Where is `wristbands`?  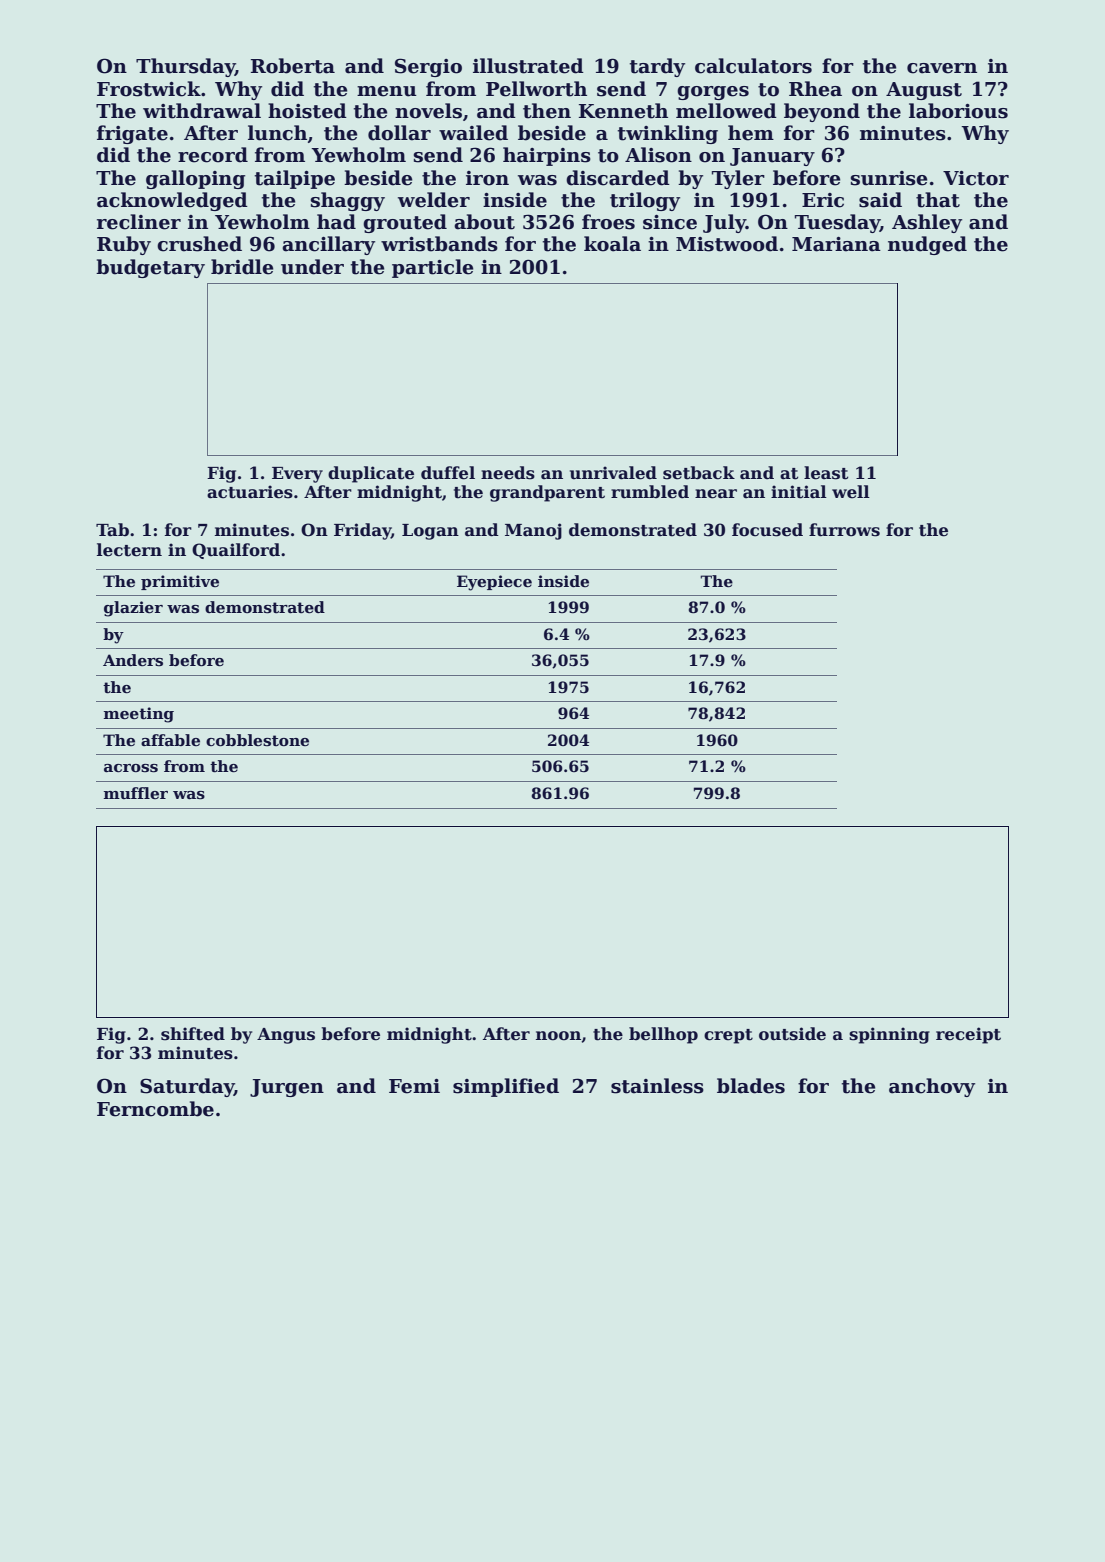 wristbands is located at coordinates (439, 244).
